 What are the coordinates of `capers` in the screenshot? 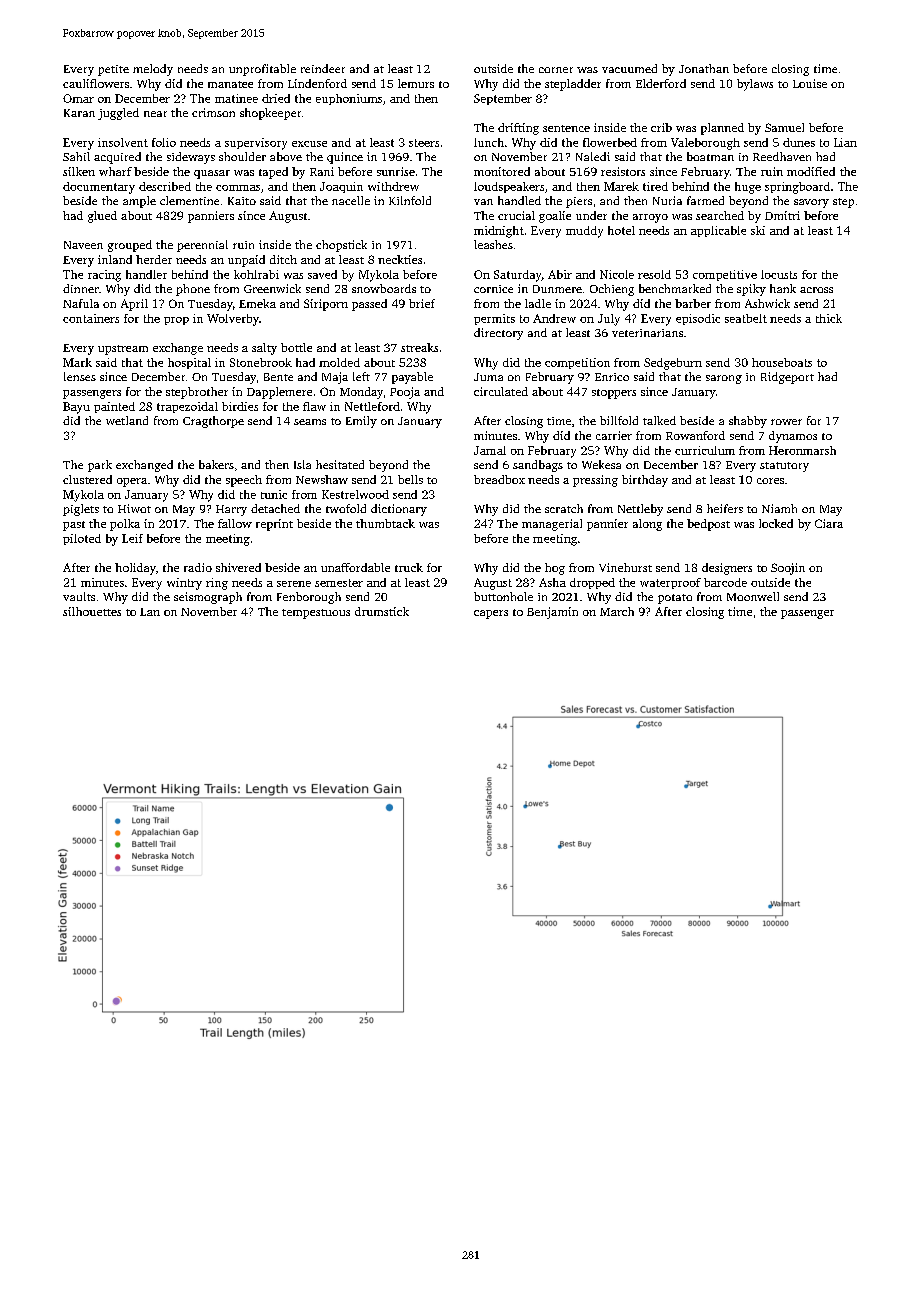 It's located at (491, 614).
